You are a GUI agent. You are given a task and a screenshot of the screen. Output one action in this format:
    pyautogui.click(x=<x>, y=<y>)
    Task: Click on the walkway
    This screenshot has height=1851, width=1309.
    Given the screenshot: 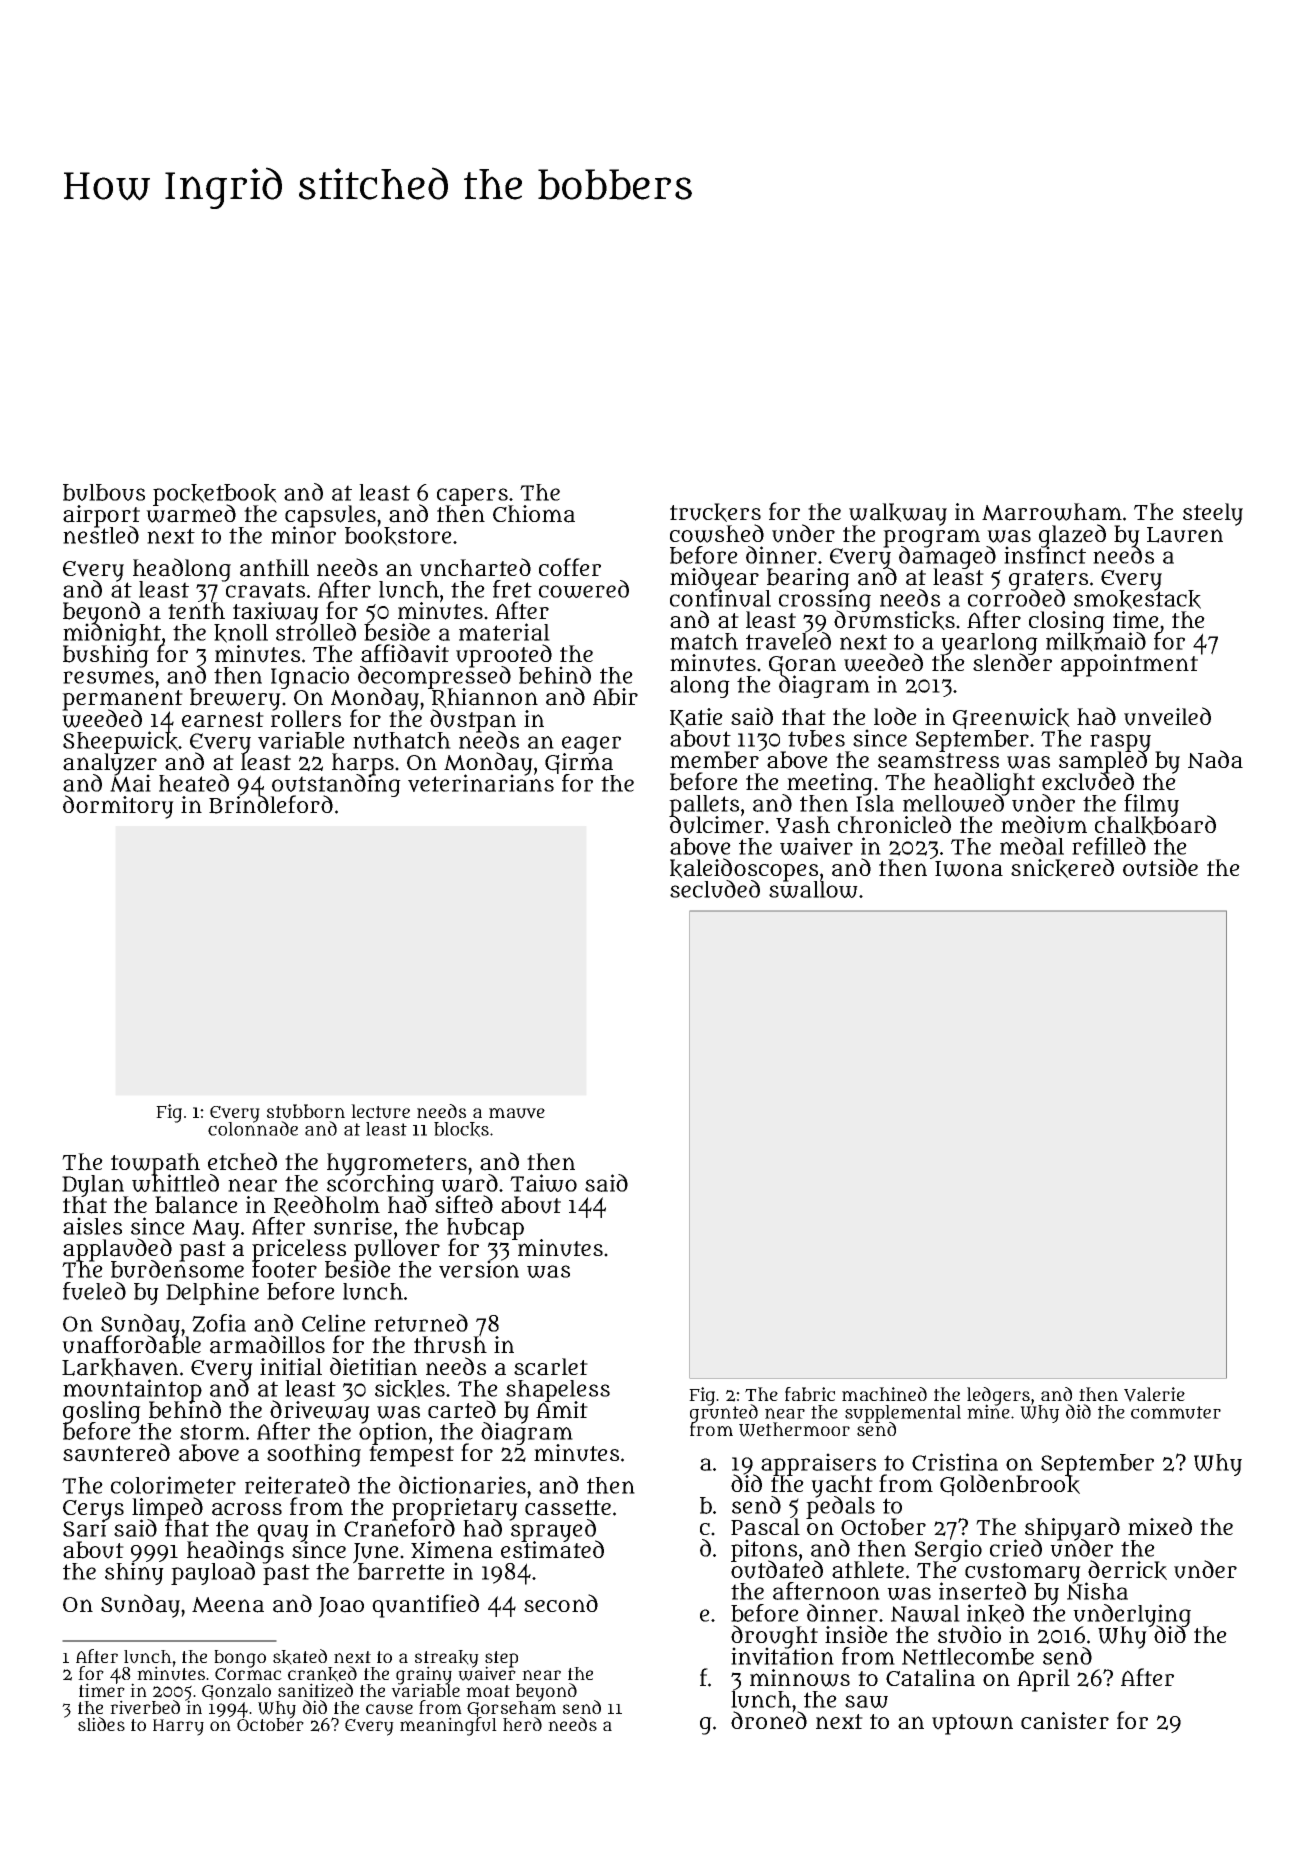 What is the action you would take?
    pyautogui.click(x=898, y=514)
